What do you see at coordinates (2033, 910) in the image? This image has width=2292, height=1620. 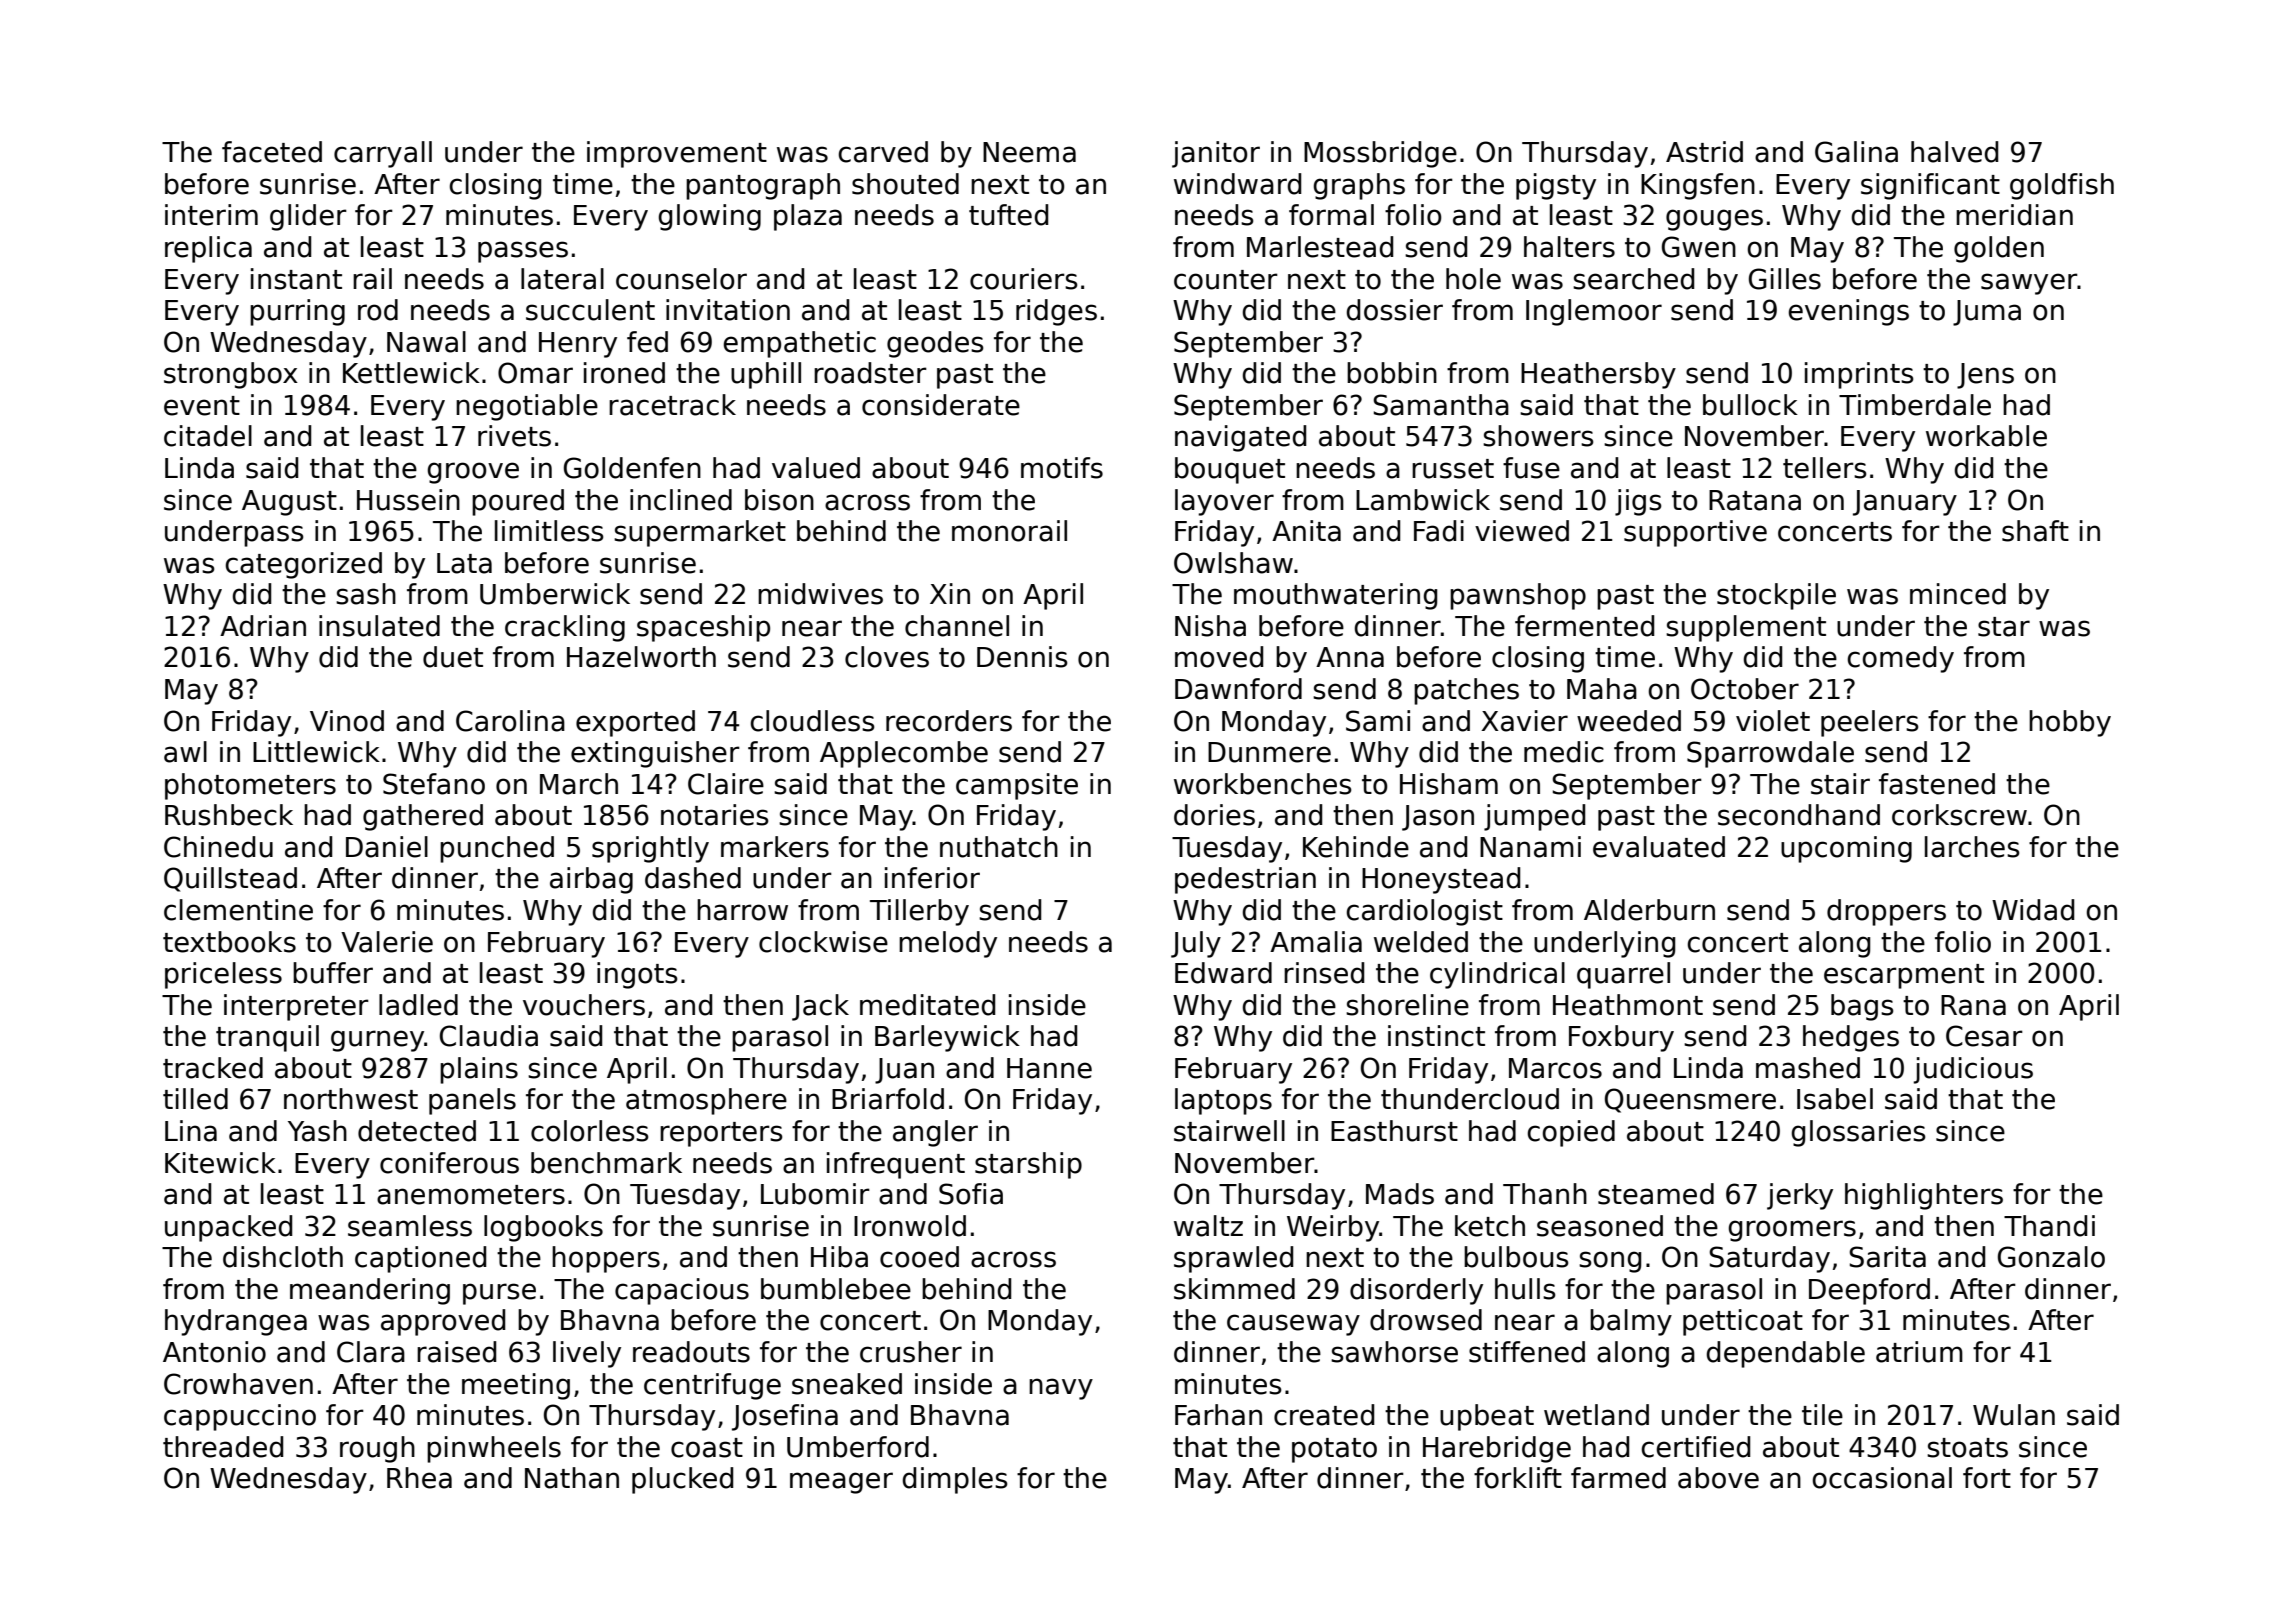 I see `Widad` at bounding box center [2033, 910].
